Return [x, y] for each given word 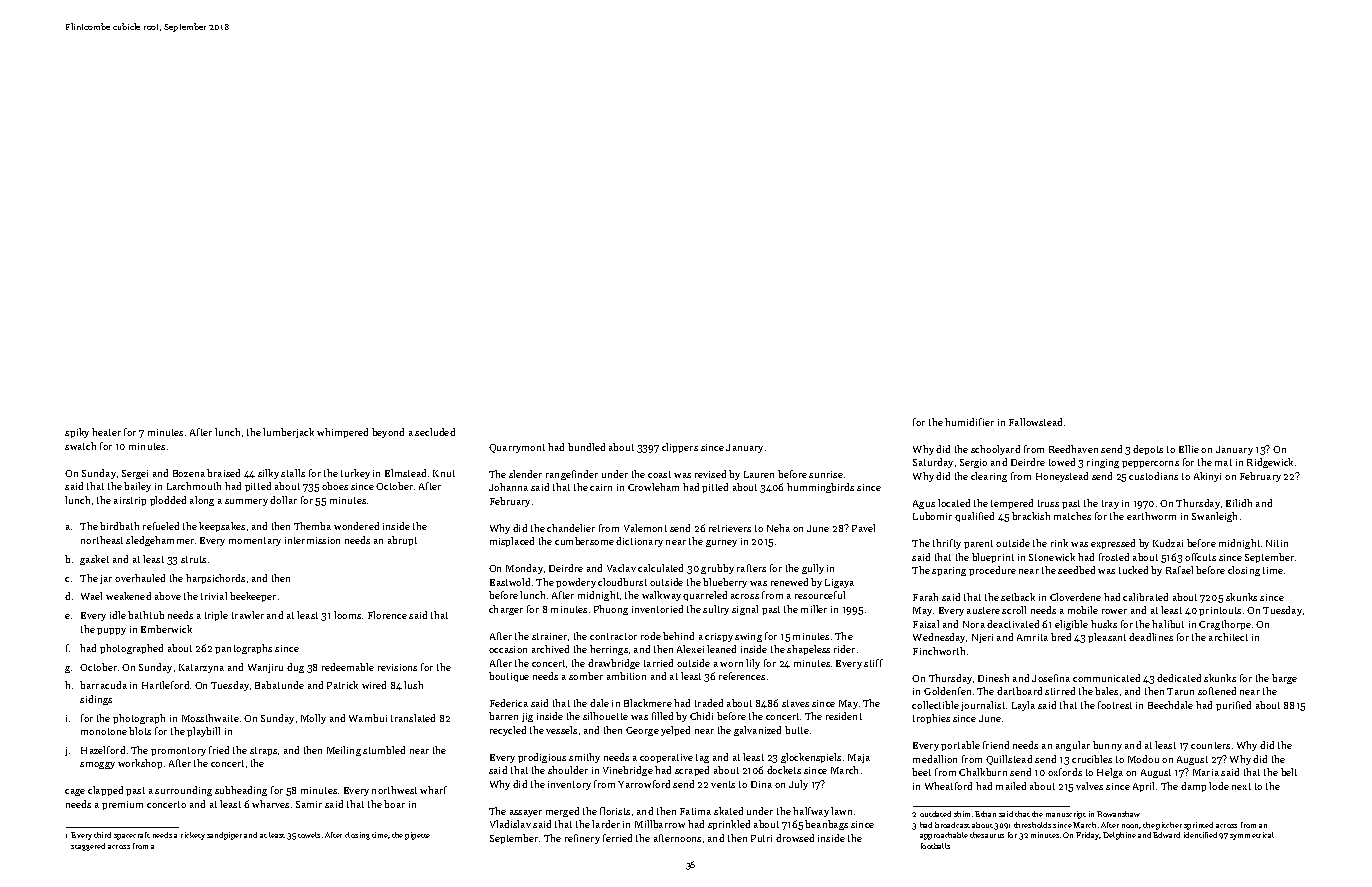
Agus [924, 504]
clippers [680, 448]
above [168, 596]
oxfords [1065, 772]
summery [246, 502]
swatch [80, 446]
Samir [309, 804]
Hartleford [165, 685]
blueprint [993, 558]
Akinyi [1207, 477]
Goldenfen [947, 691]
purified [1233, 706]
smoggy [97, 765]
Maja [859, 758]
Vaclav [621, 568]
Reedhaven [1073, 449]
